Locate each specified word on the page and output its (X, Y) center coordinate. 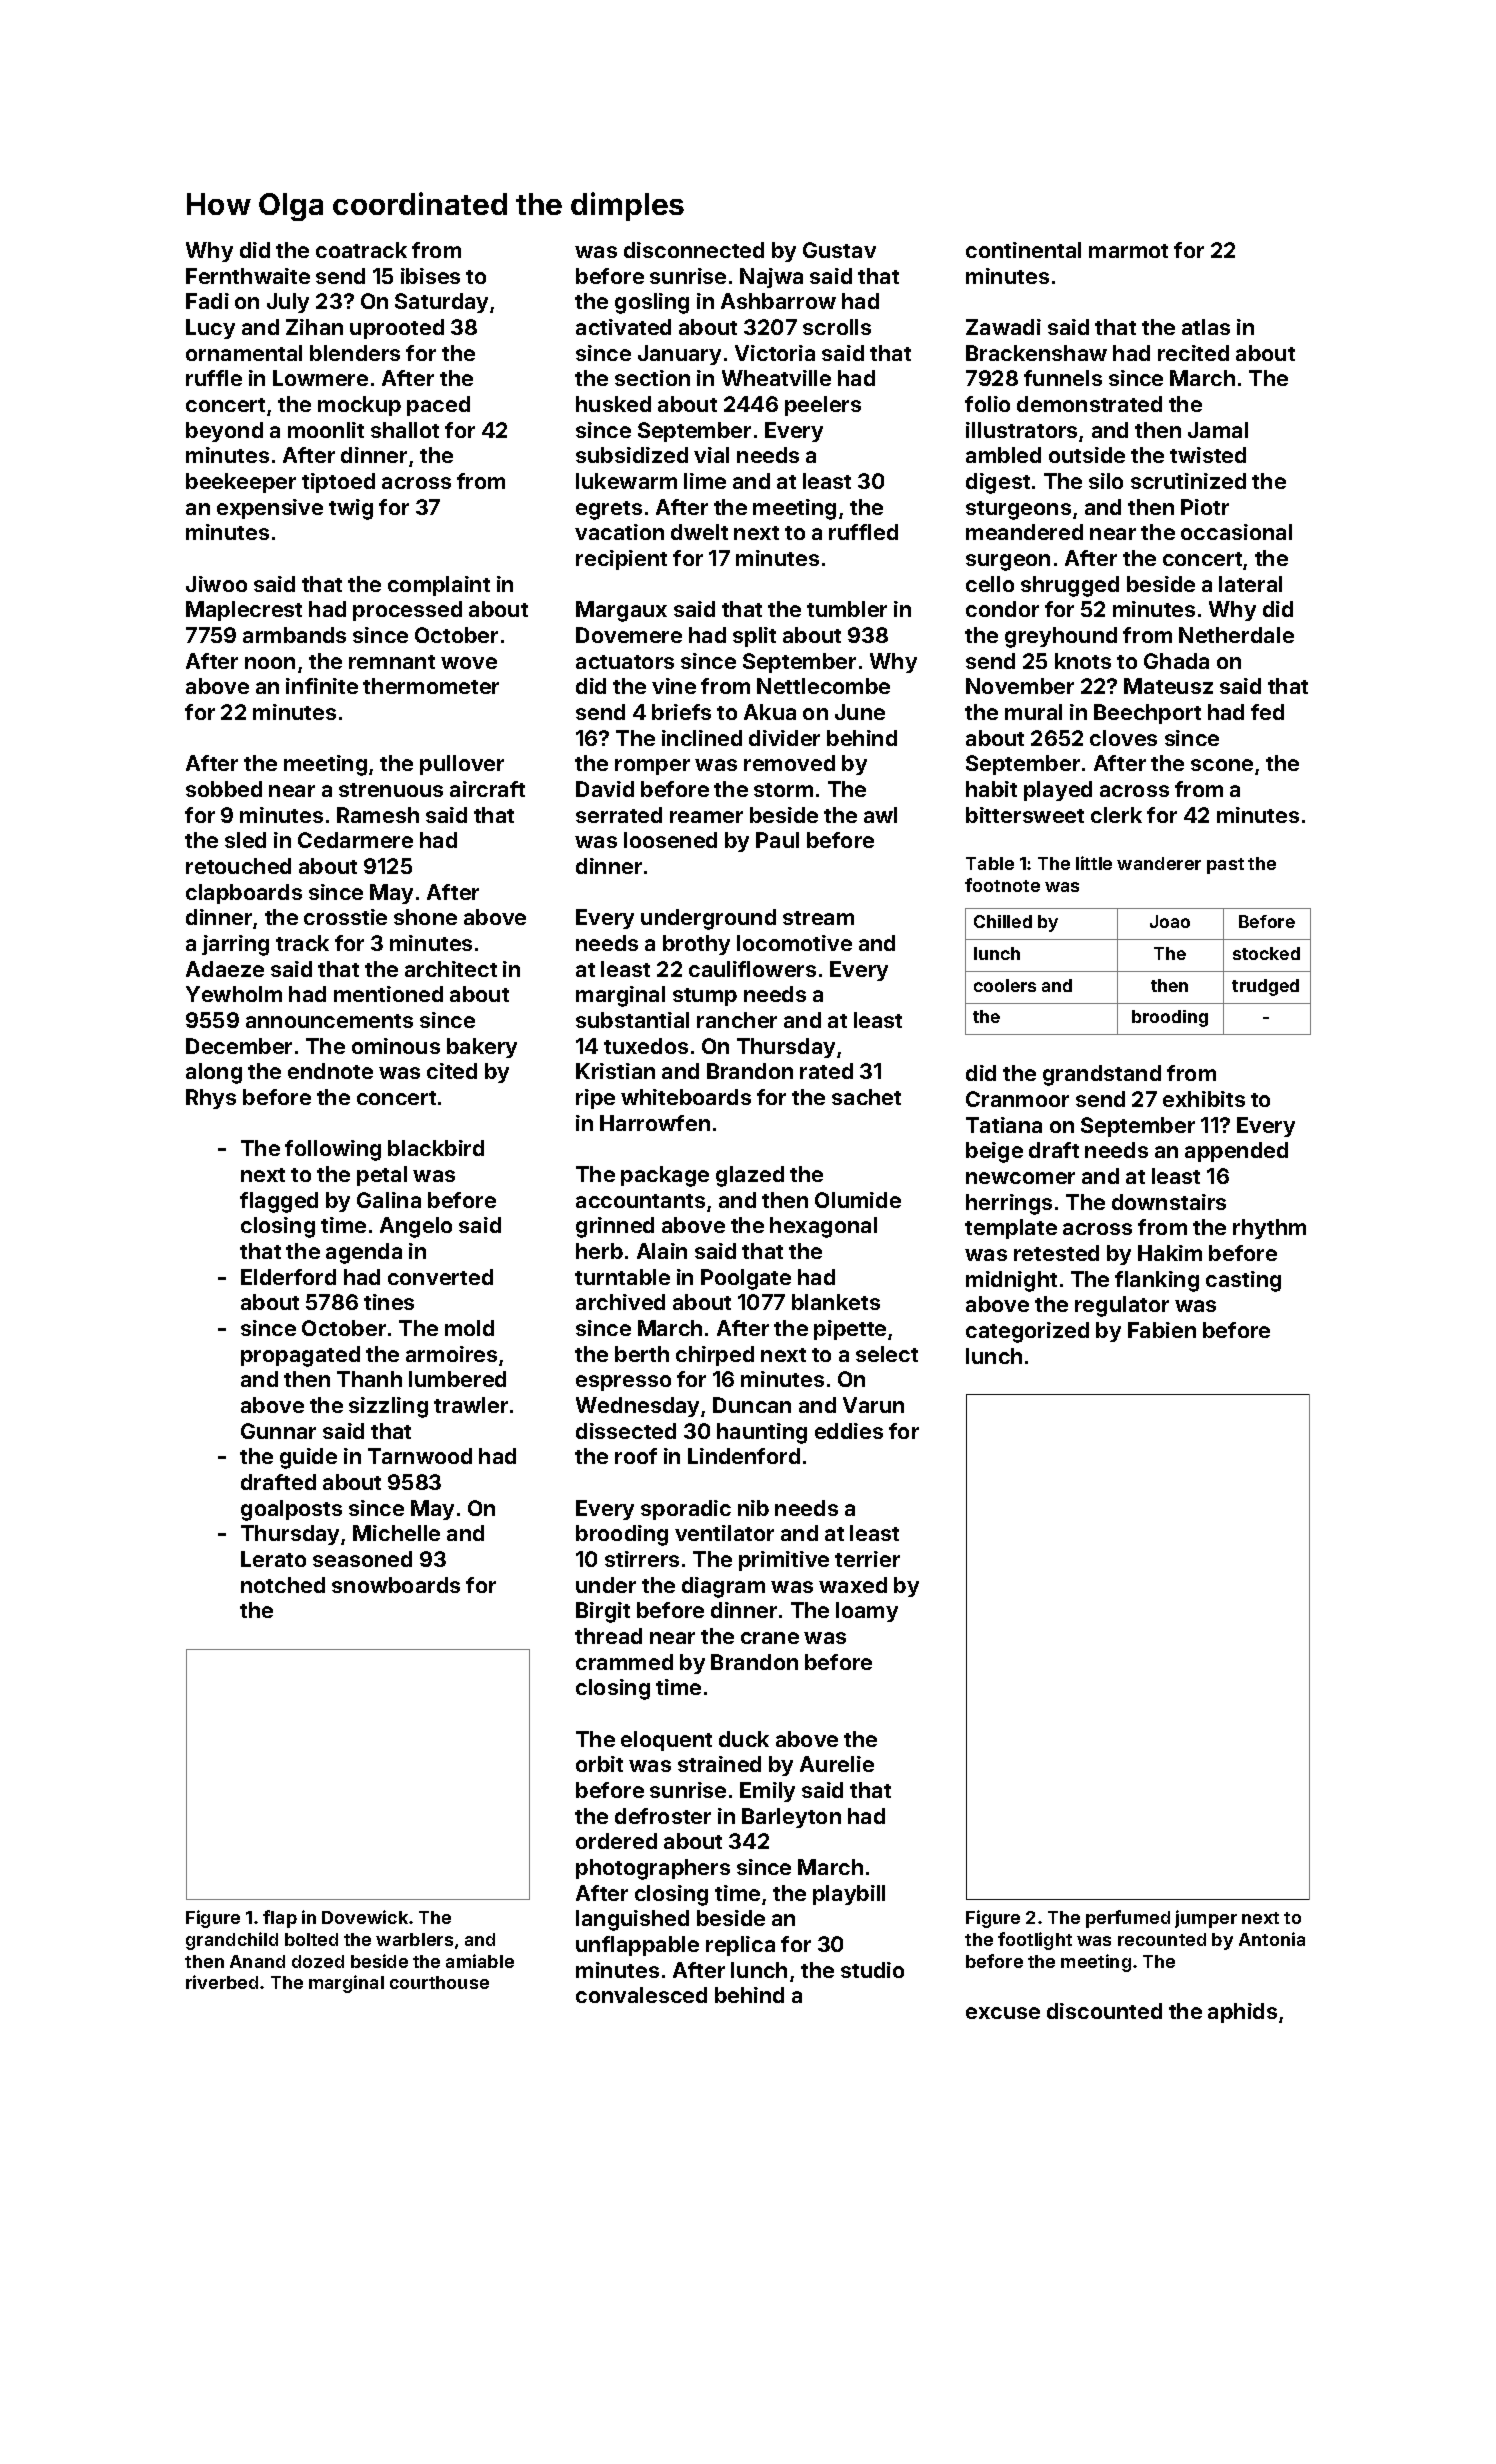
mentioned (388, 994)
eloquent (666, 1741)
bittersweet (1025, 815)
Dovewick (365, 1917)
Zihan (314, 327)
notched (283, 1585)
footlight (1035, 1941)
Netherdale (1236, 635)
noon (270, 663)
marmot (1128, 251)
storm (783, 790)
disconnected (694, 250)
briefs (681, 712)
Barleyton (791, 1818)
